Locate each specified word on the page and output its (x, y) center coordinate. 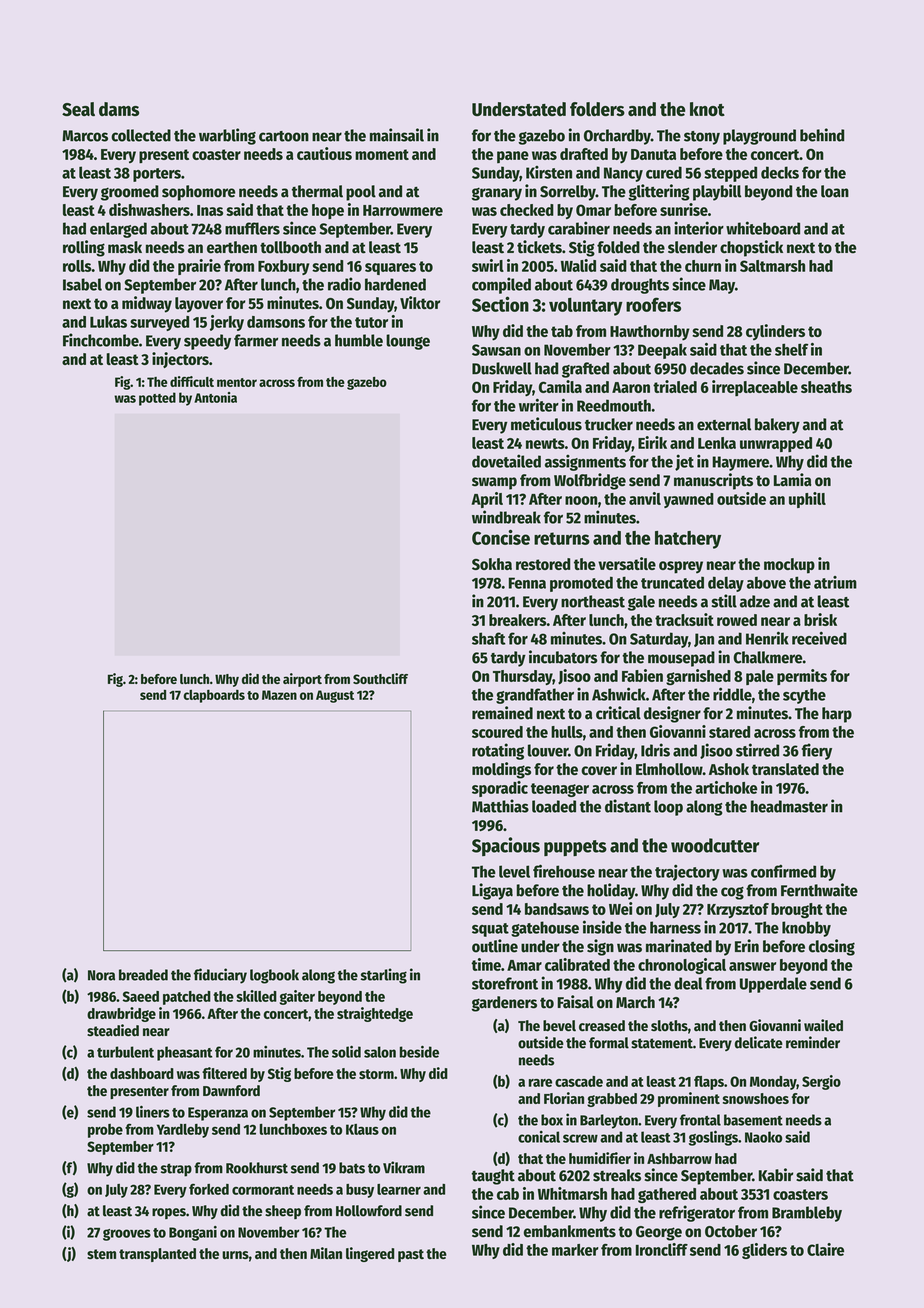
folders (597, 109)
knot (707, 109)
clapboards (214, 696)
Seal (78, 109)
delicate (759, 1042)
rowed (737, 620)
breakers (518, 620)
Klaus (362, 1129)
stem (101, 1254)
